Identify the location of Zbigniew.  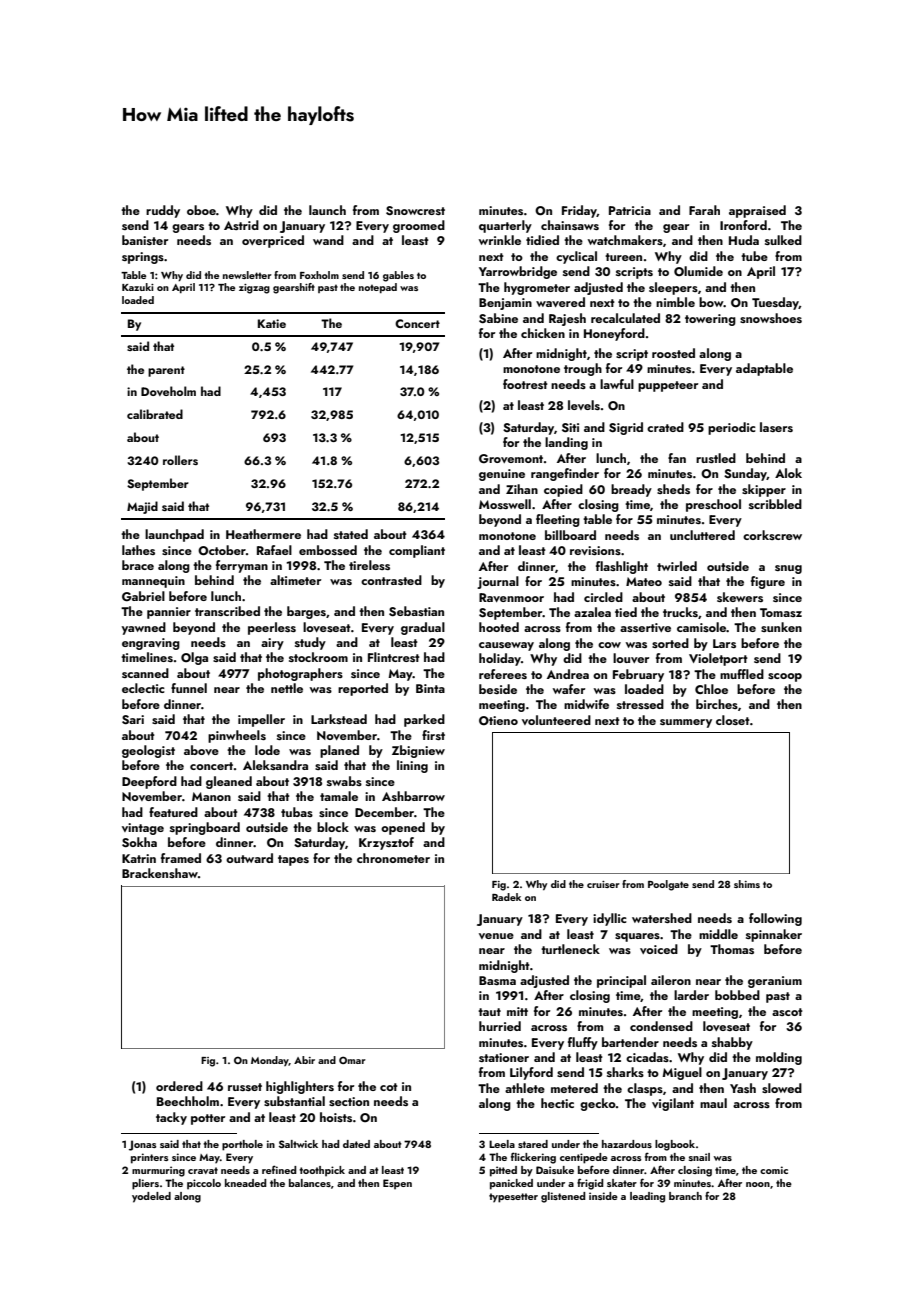
(418, 751).
